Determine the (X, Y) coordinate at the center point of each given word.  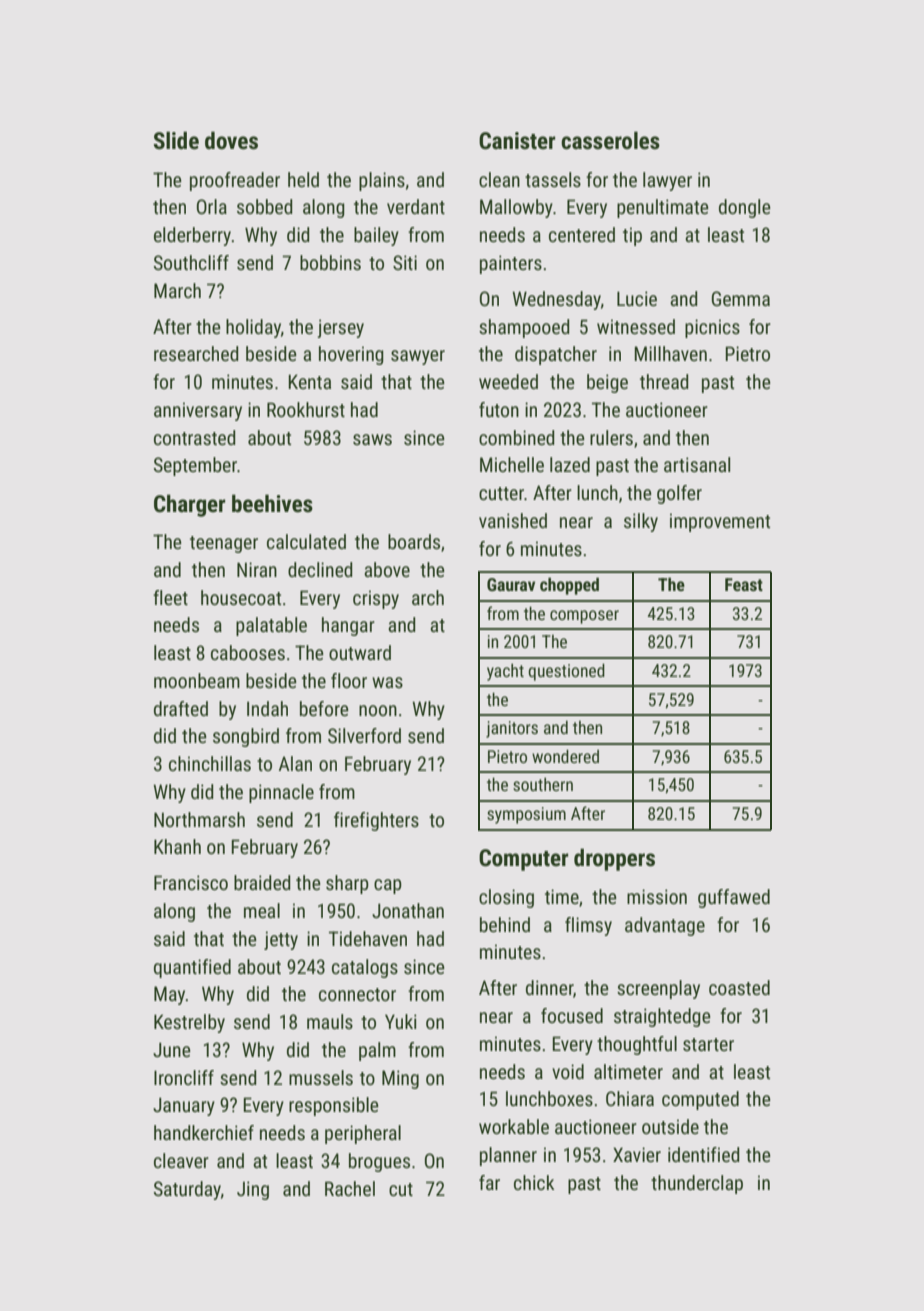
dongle (745, 208)
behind (505, 924)
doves (231, 140)
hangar (348, 626)
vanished (513, 520)
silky (641, 522)
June (172, 1049)
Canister (517, 141)
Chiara (630, 1098)
